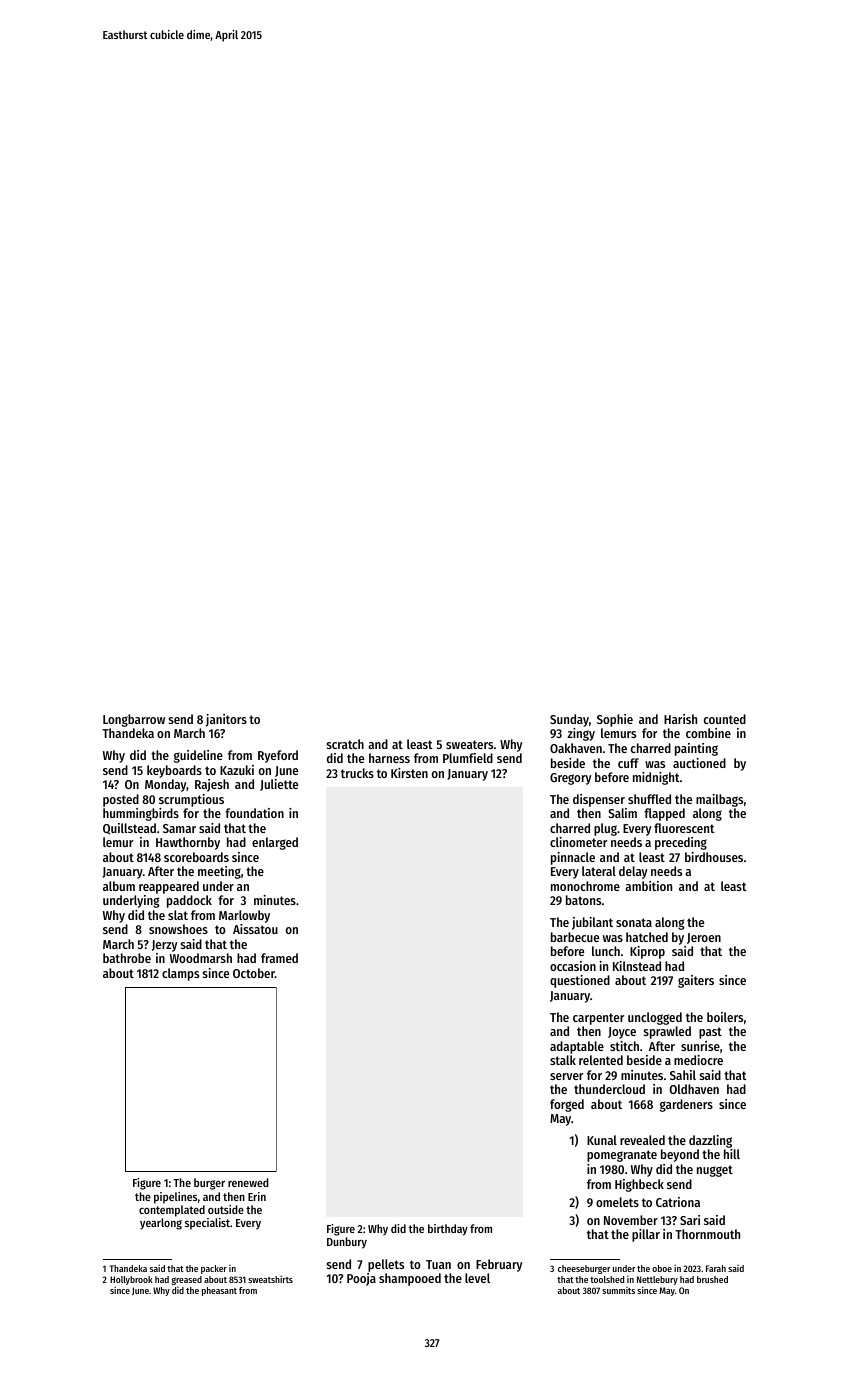  I want to click on framed, so click(279, 958).
